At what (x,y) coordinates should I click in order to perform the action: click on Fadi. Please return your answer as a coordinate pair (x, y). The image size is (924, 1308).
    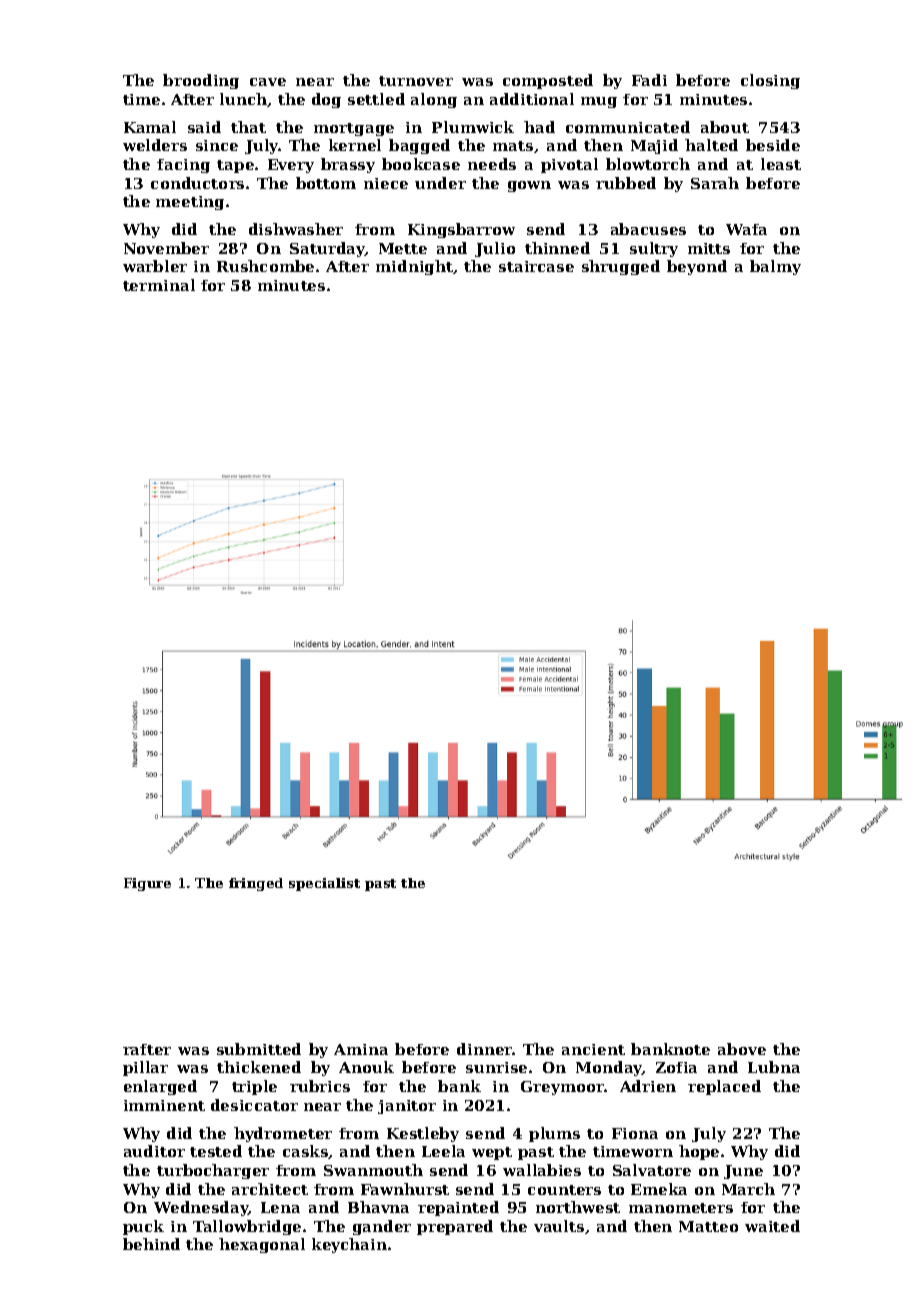
    Looking at the image, I should click on (649, 80).
